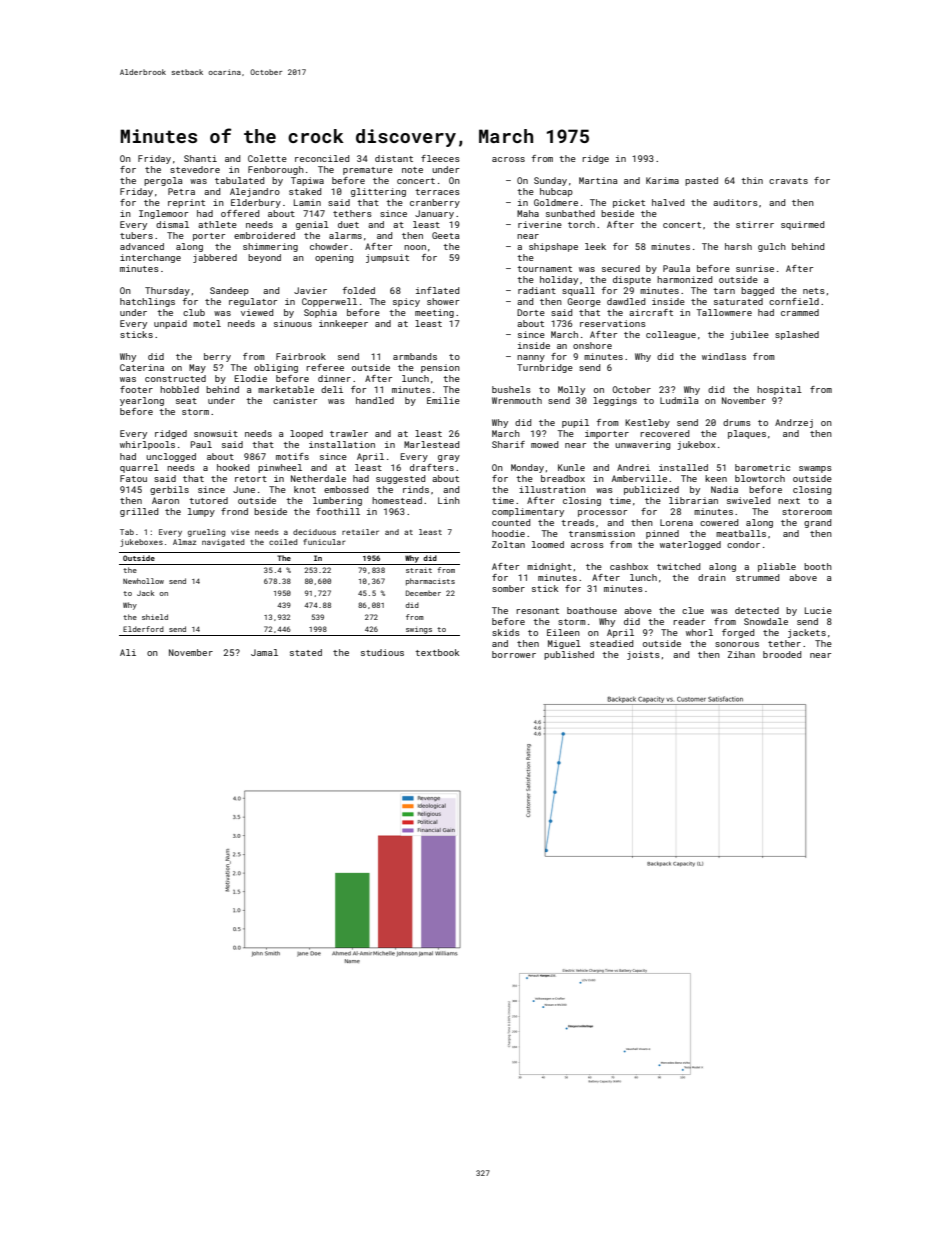  What do you see at coordinates (789, 501) in the document?
I see `next` at bounding box center [789, 501].
